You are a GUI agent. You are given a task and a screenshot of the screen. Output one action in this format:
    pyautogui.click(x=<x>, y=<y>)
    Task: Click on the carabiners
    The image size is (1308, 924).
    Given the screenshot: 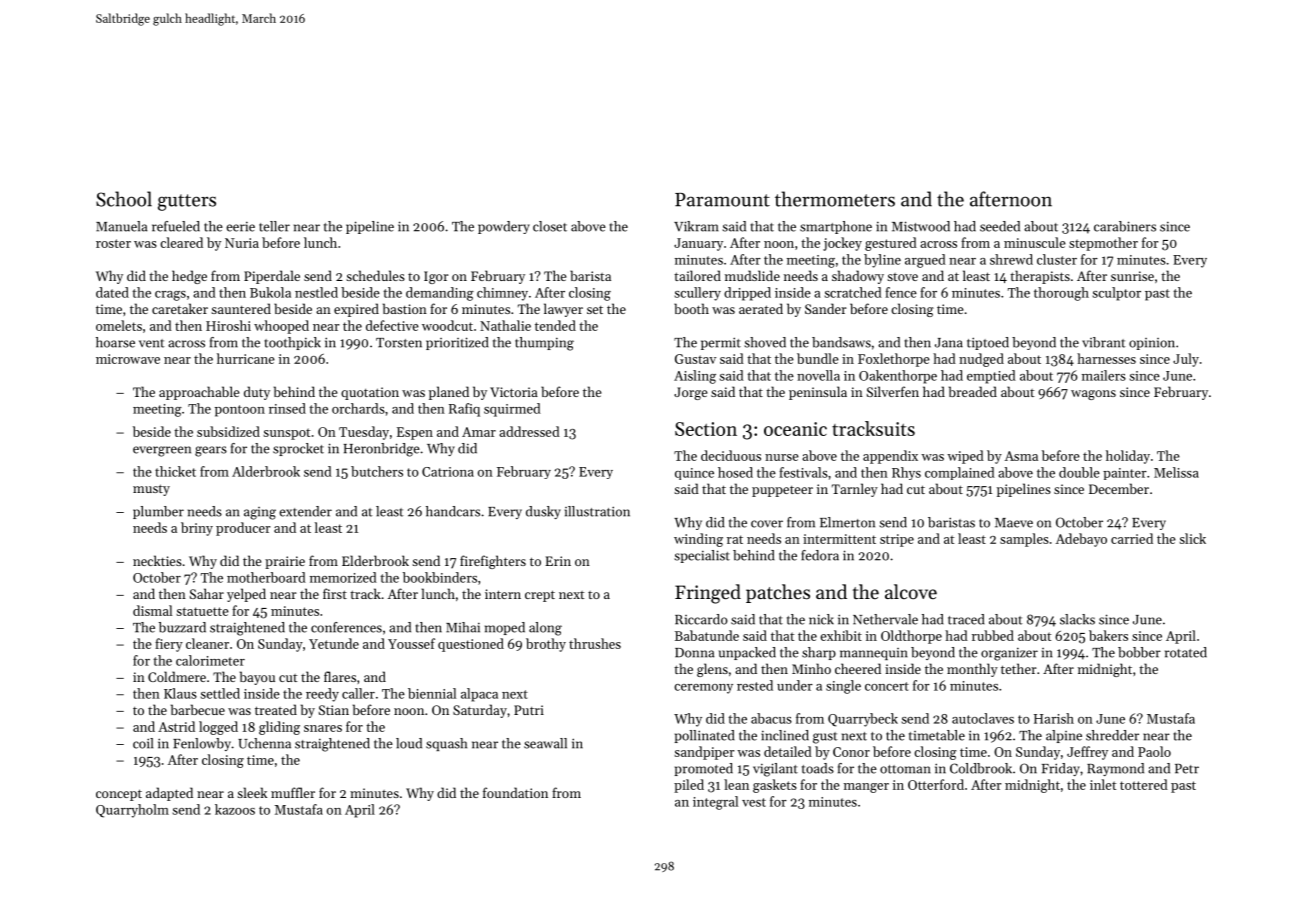 What is the action you would take?
    pyautogui.click(x=1125, y=226)
